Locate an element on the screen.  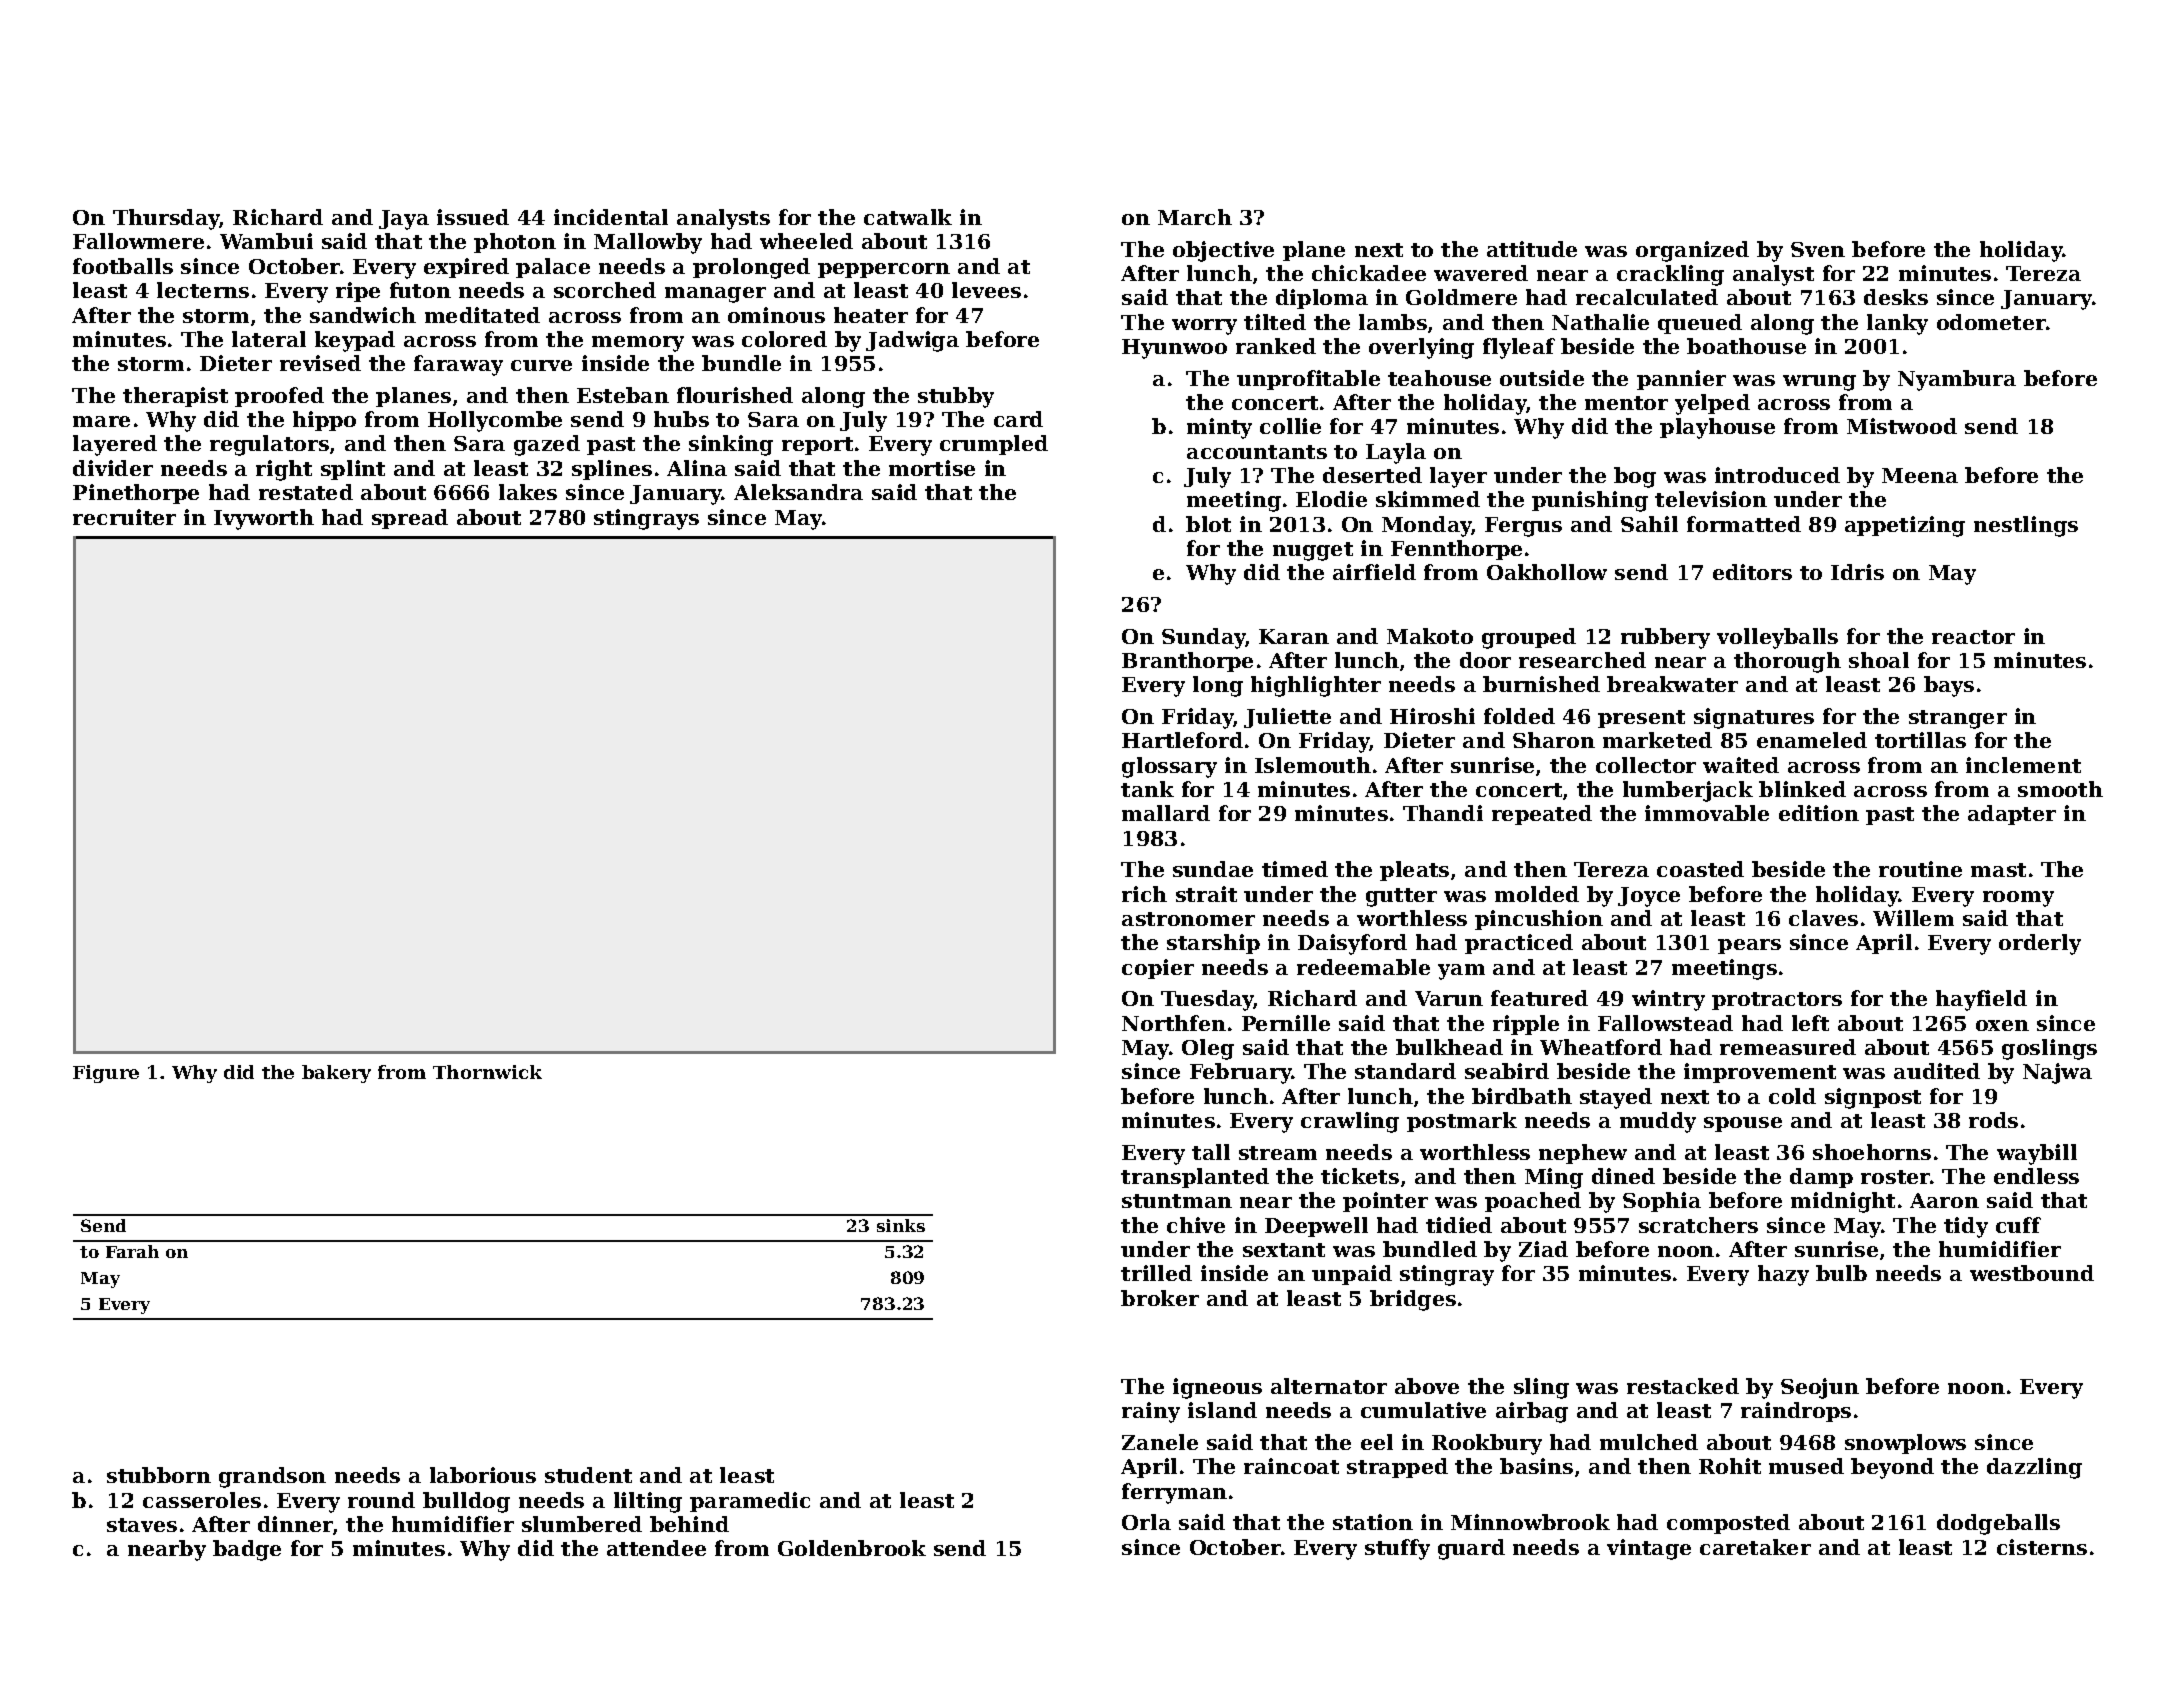
March is located at coordinates (1195, 217).
